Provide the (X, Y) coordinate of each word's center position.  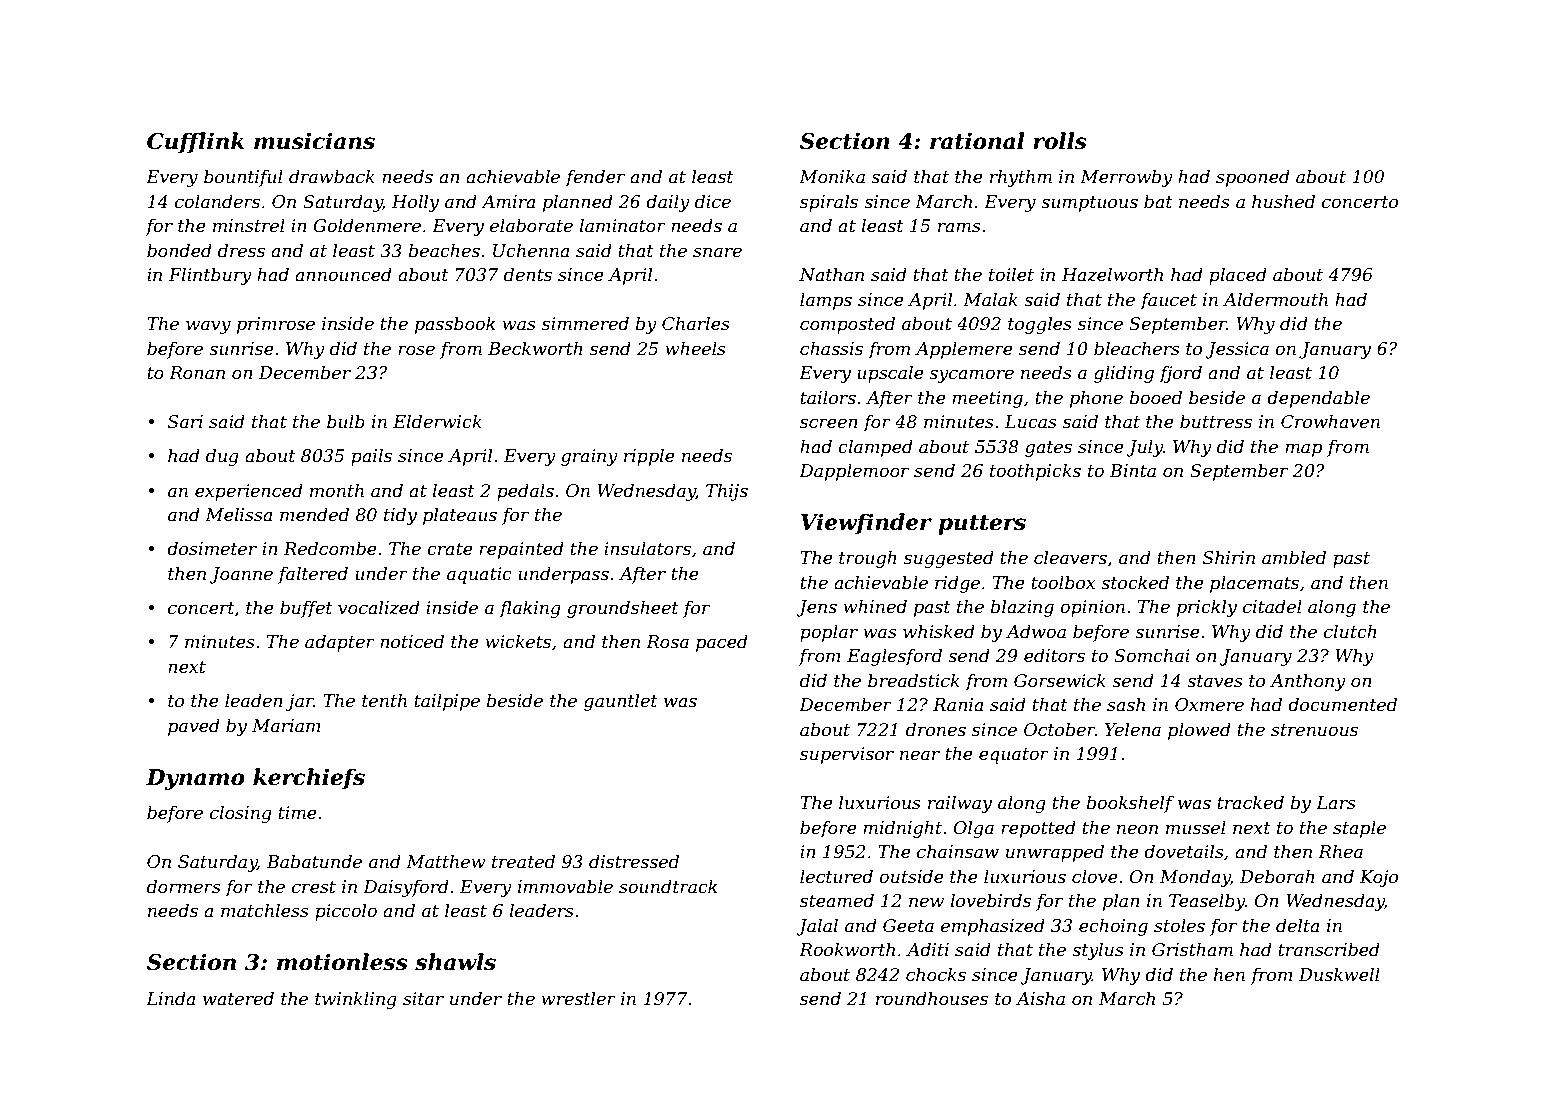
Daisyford (406, 888)
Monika (832, 176)
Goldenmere (367, 225)
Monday (1195, 878)
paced (722, 643)
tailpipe (447, 702)
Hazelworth (1112, 274)
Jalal (817, 927)
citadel (1272, 606)
